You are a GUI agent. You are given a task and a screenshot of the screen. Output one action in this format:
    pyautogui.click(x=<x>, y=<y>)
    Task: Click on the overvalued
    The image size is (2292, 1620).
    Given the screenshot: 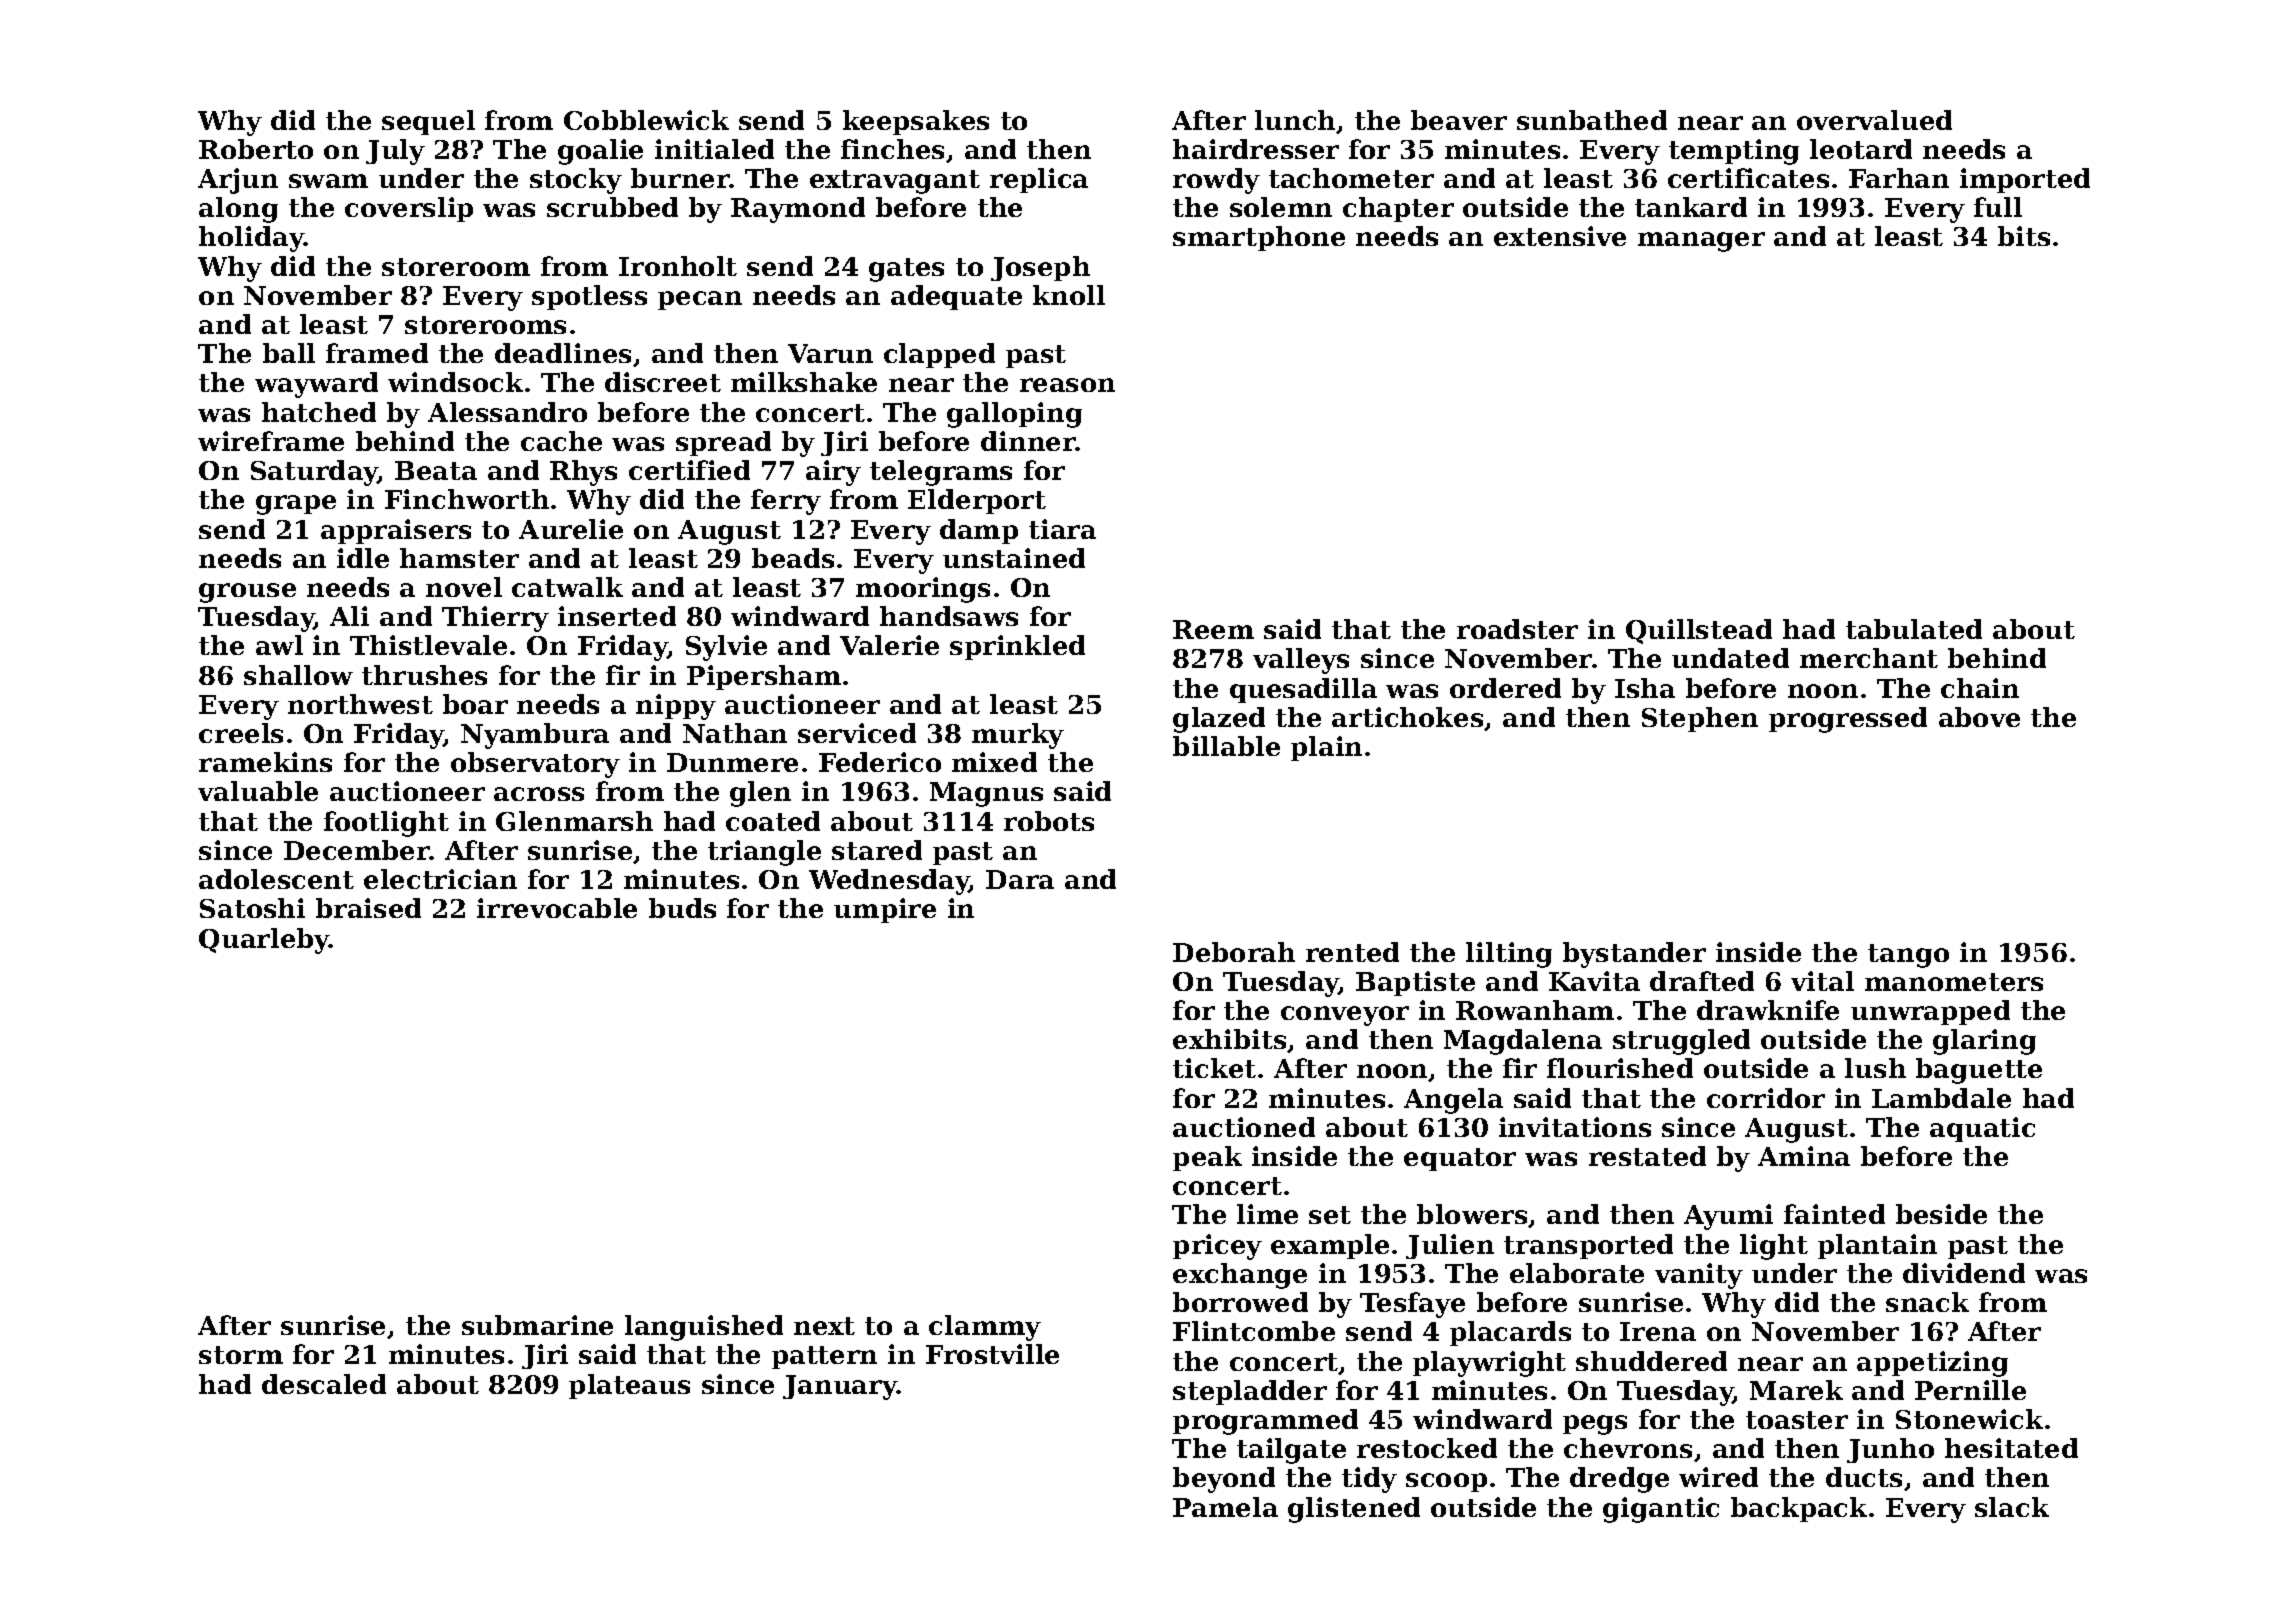 What is the action you would take?
    pyautogui.click(x=1874, y=120)
